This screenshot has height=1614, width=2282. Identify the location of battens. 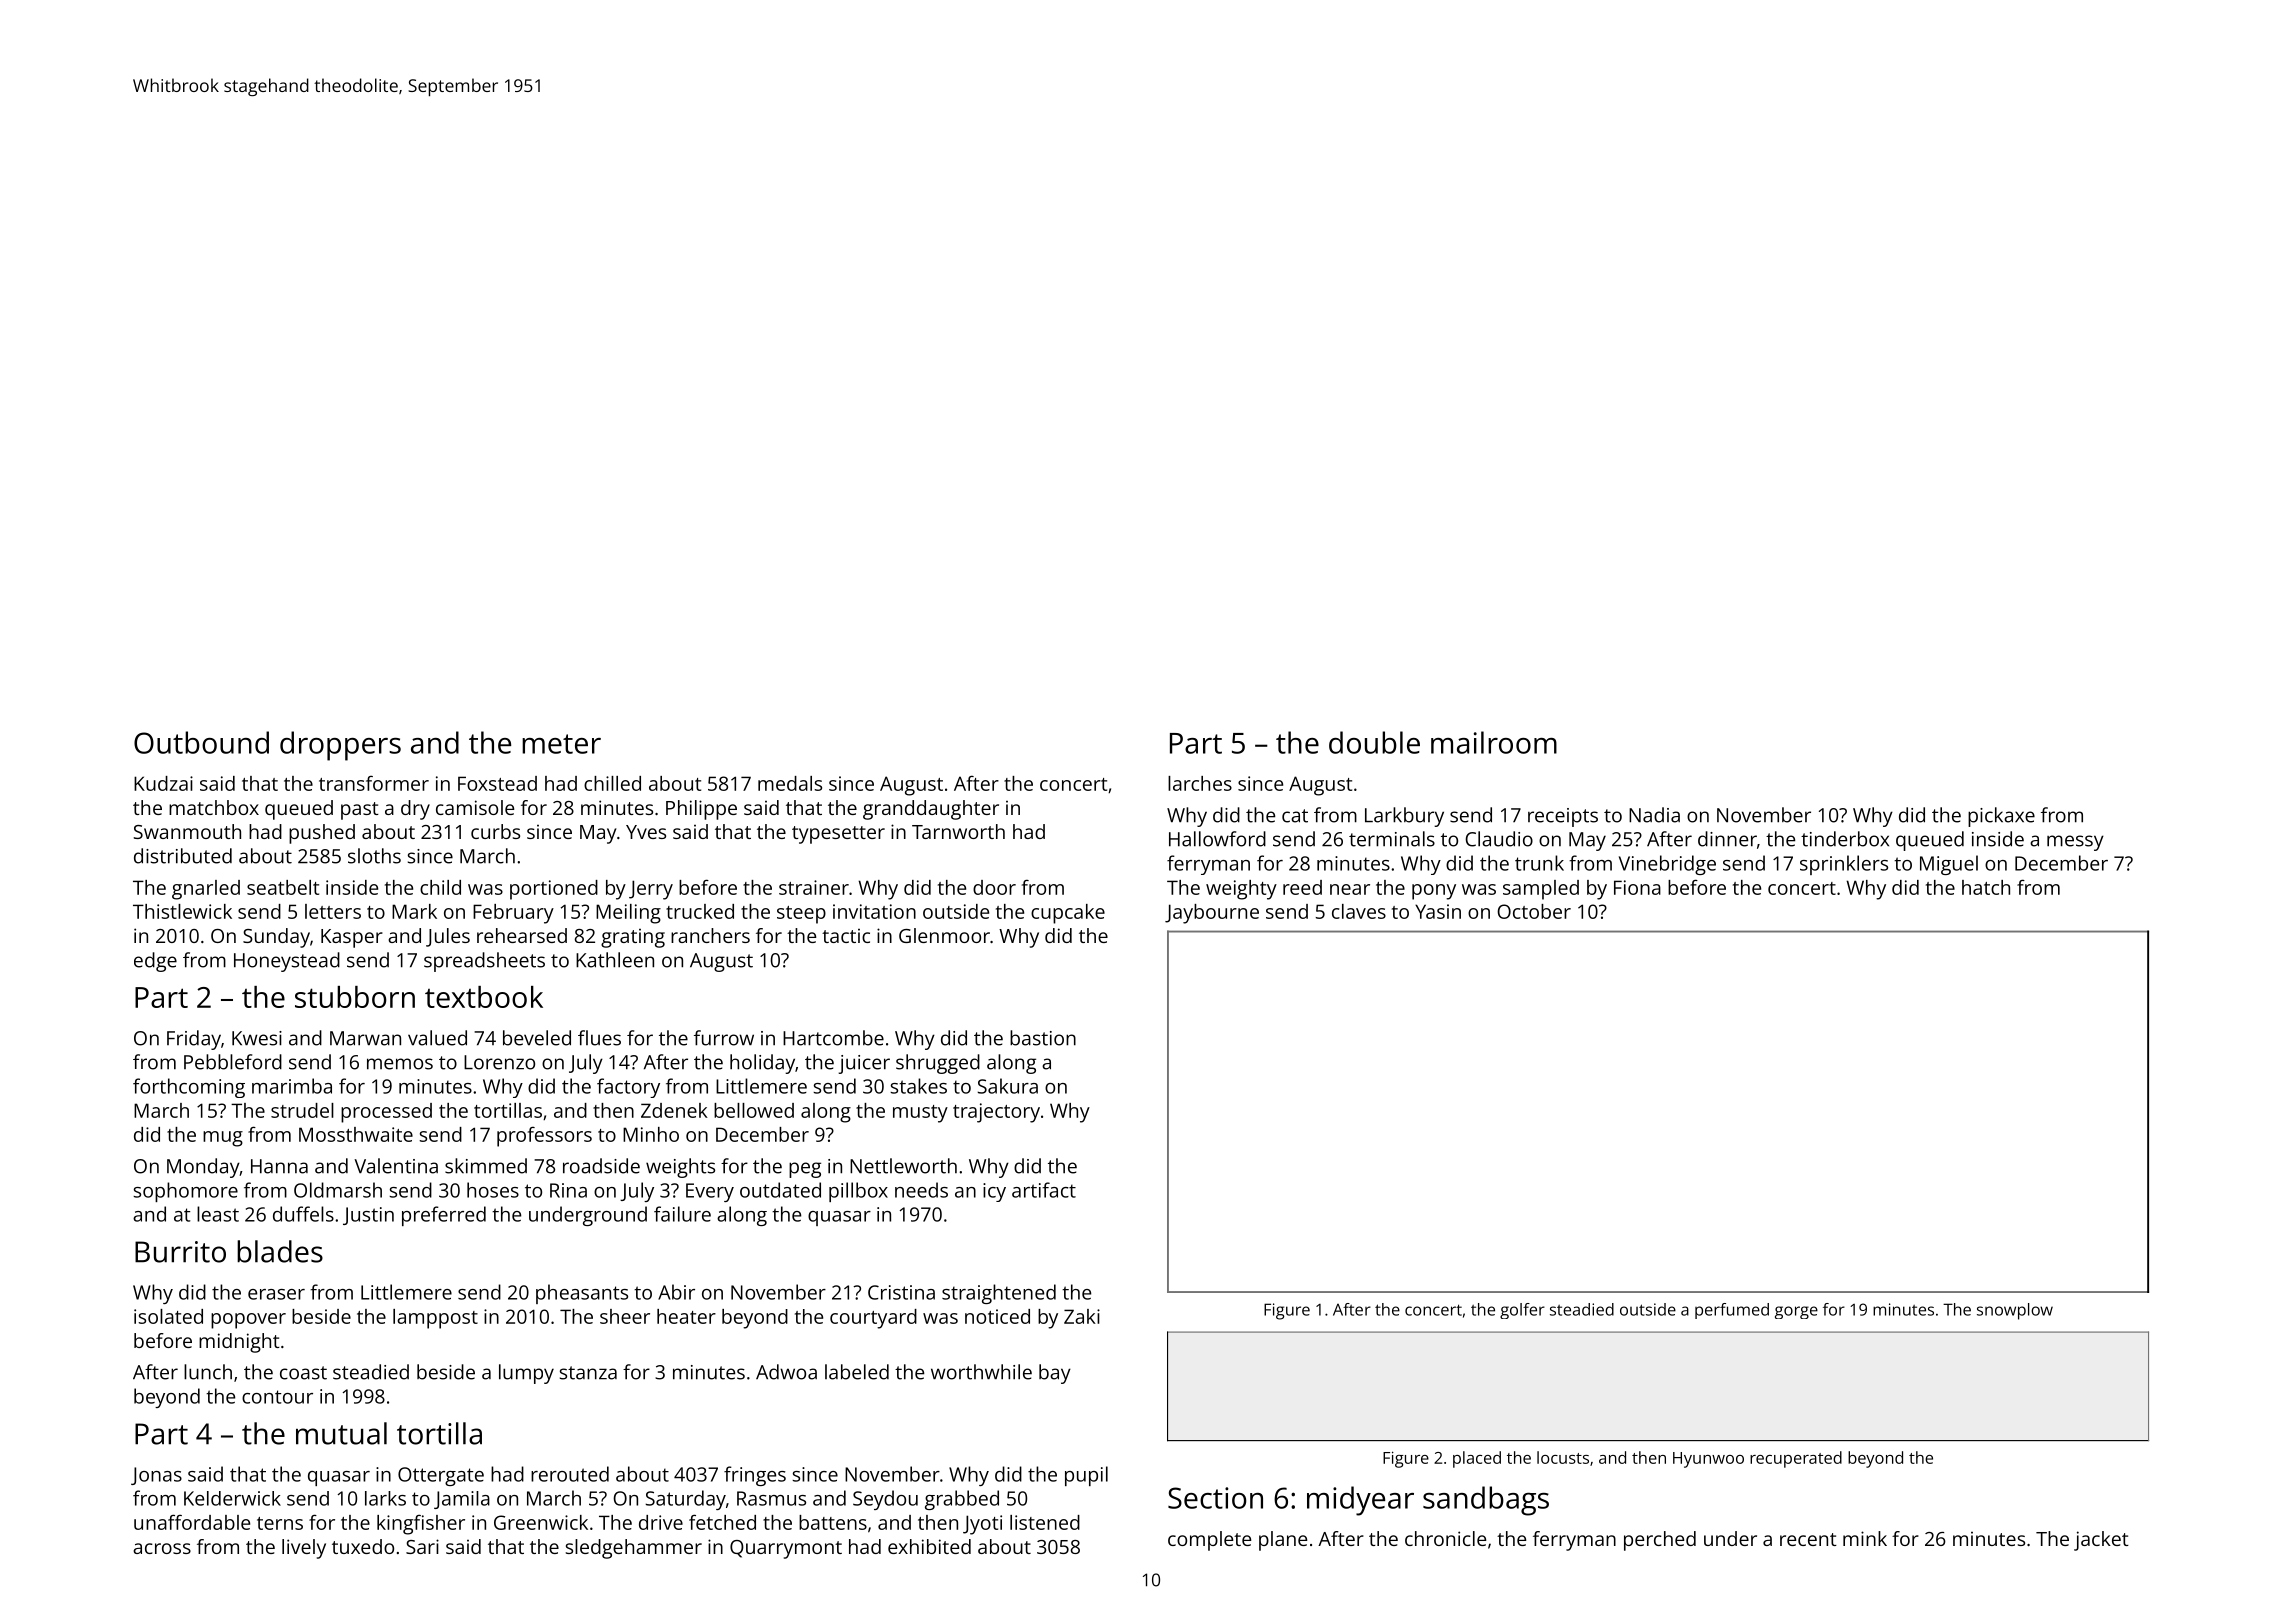
(833, 1522).
